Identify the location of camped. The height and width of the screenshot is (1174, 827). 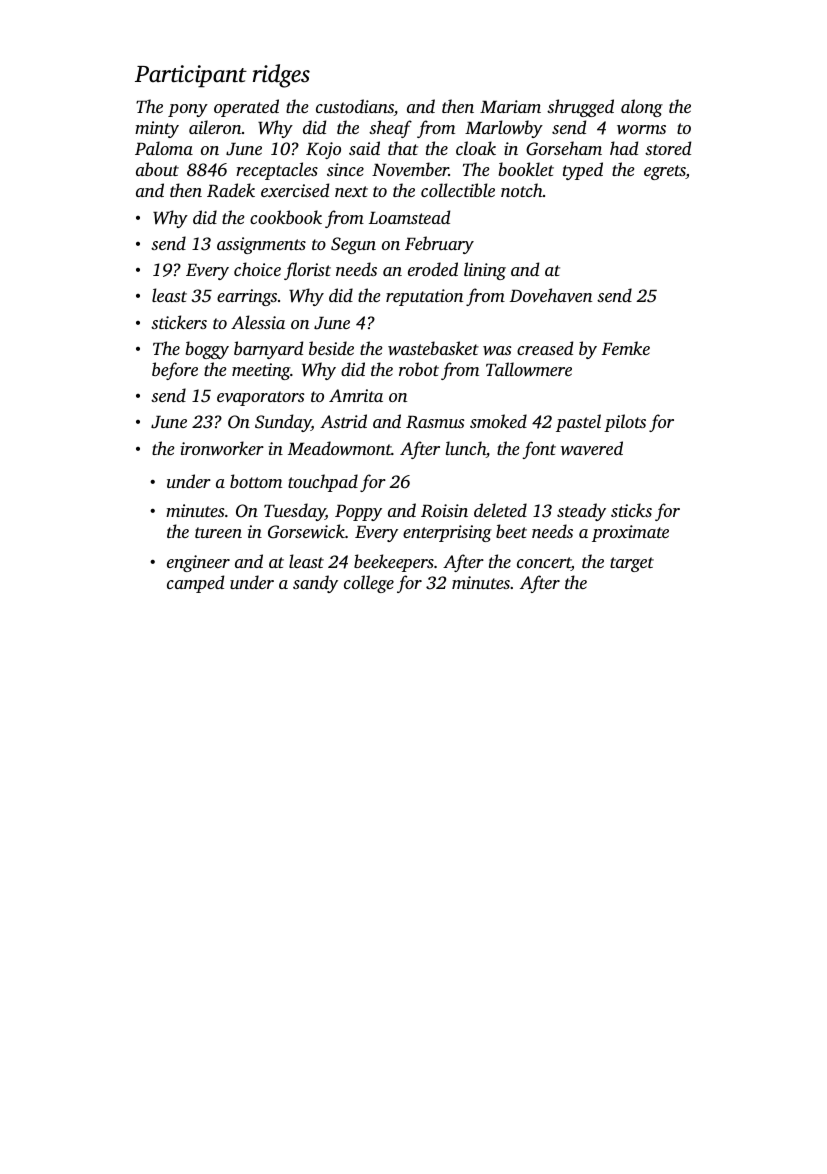
(195, 584).
